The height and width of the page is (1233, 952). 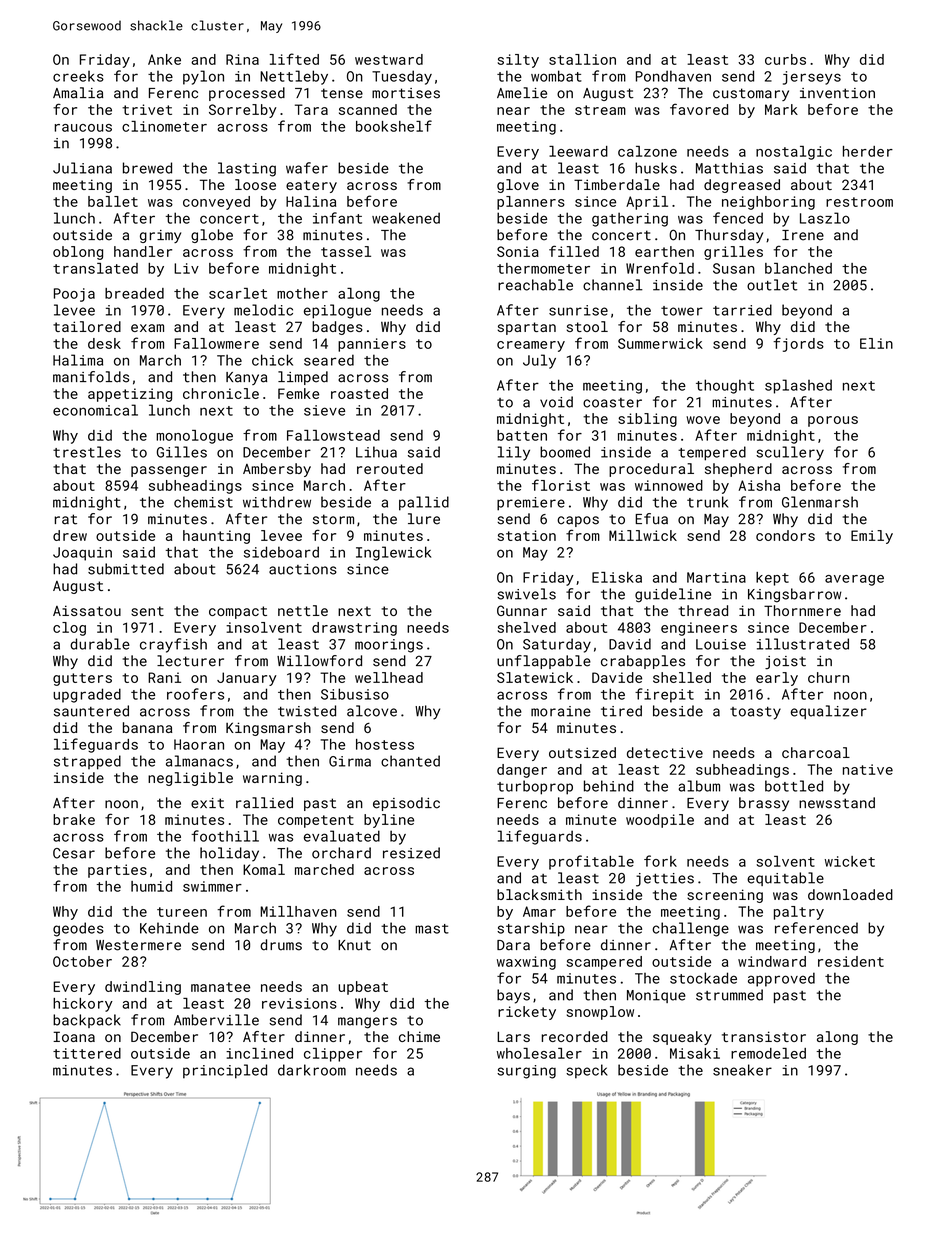 I want to click on average, so click(x=854, y=580).
